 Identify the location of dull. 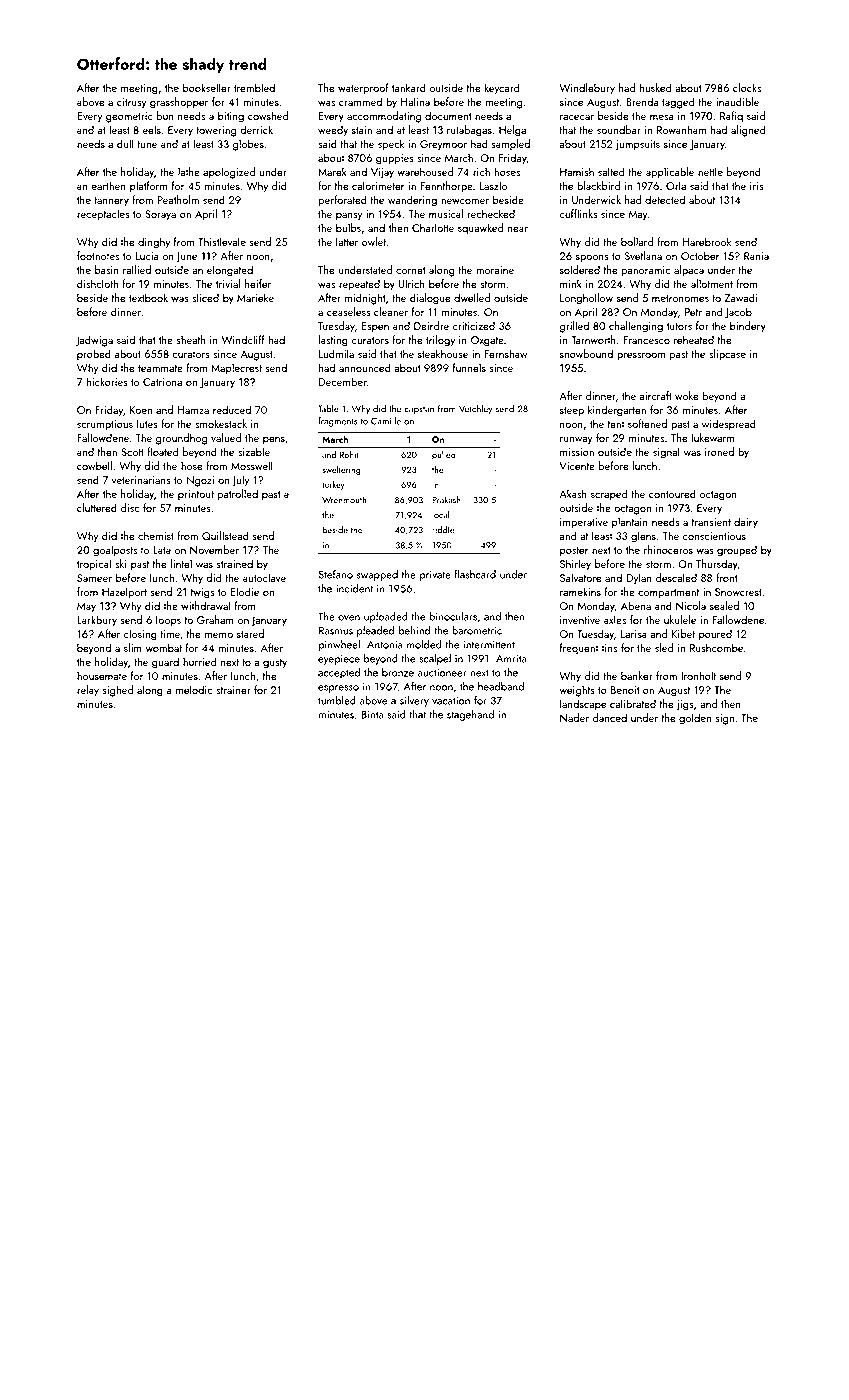
(125, 143).
